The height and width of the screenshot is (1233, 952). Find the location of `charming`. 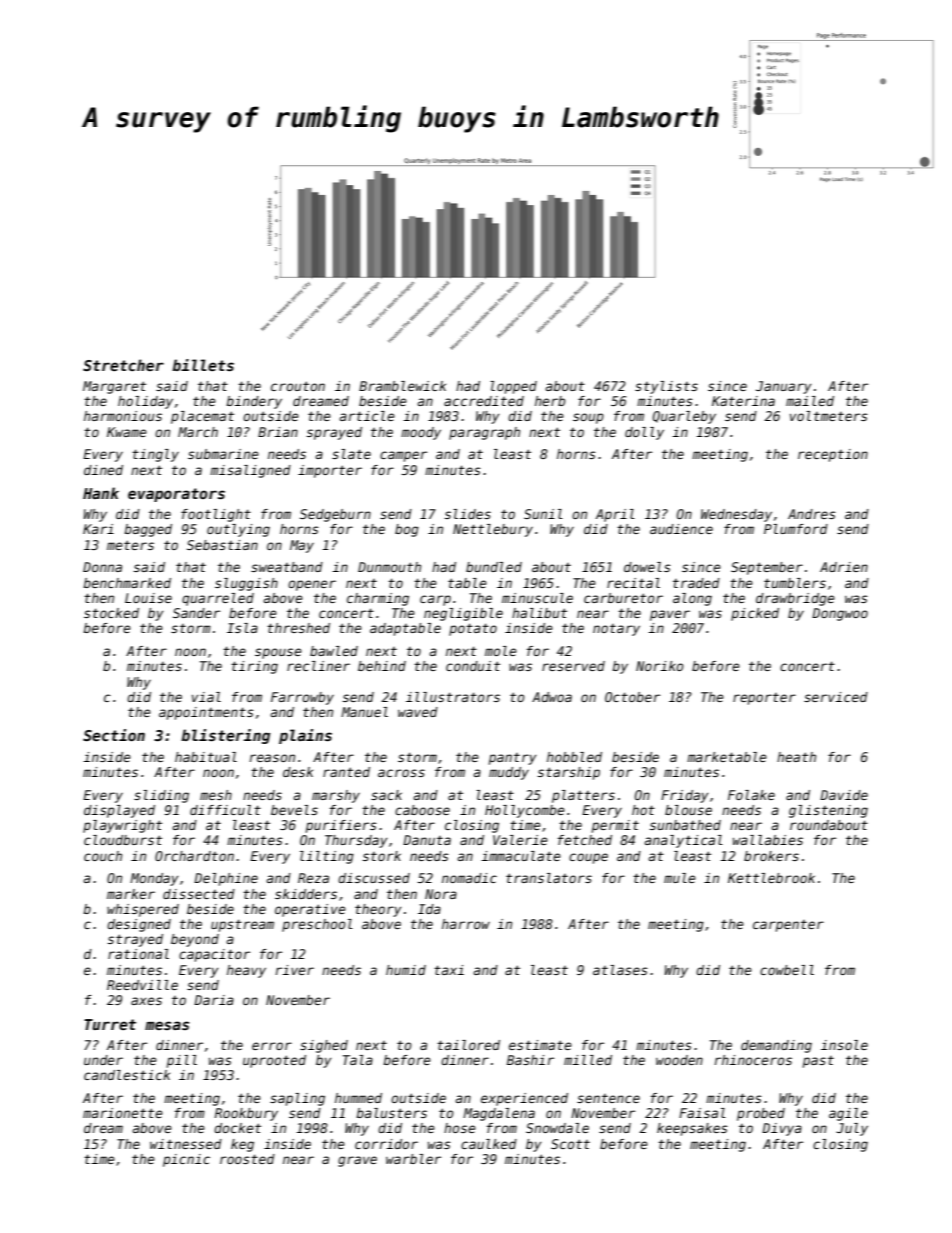

charming is located at coordinates (378, 599).
